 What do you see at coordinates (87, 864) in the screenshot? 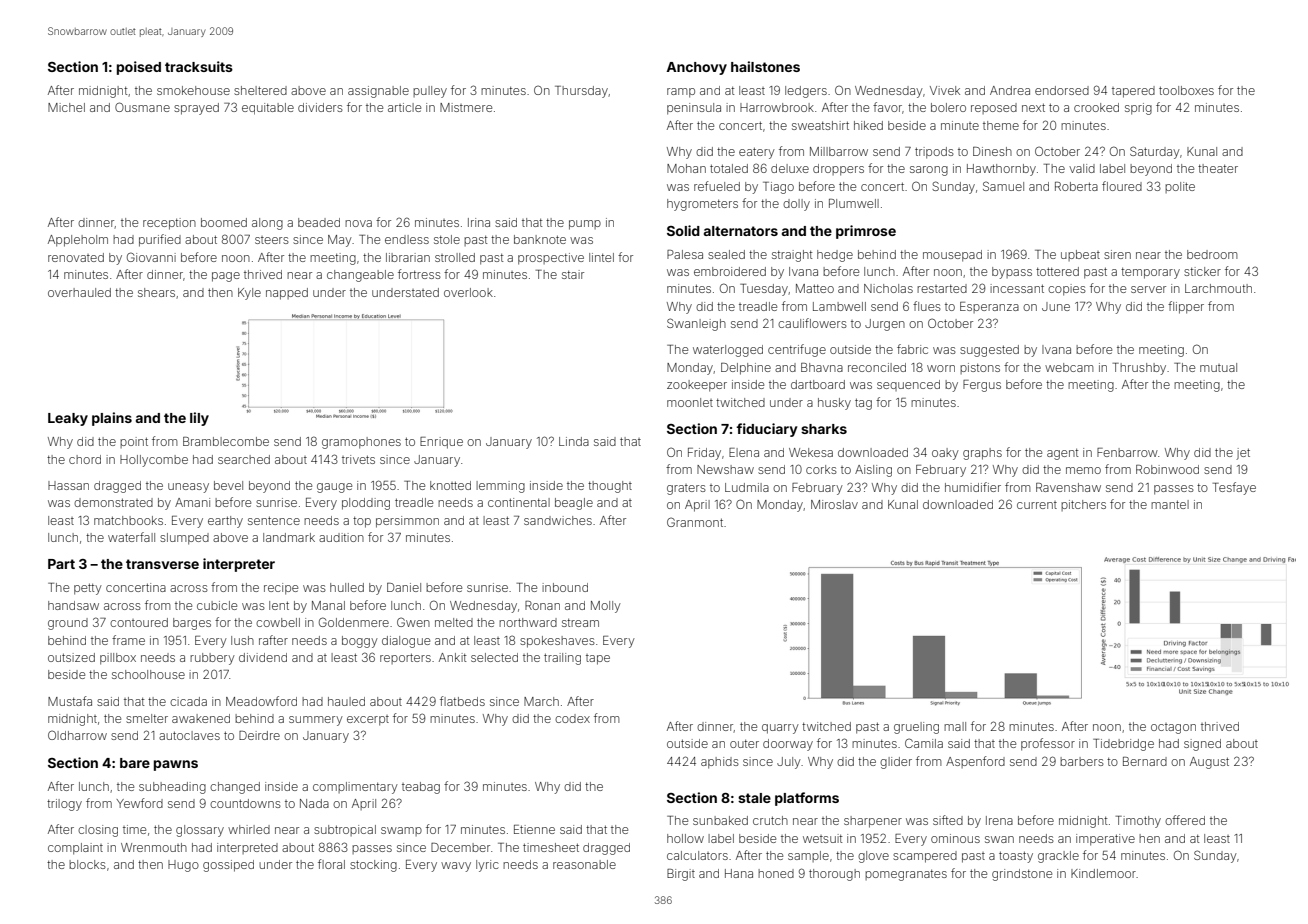
I see `blocks` at bounding box center [87, 864].
